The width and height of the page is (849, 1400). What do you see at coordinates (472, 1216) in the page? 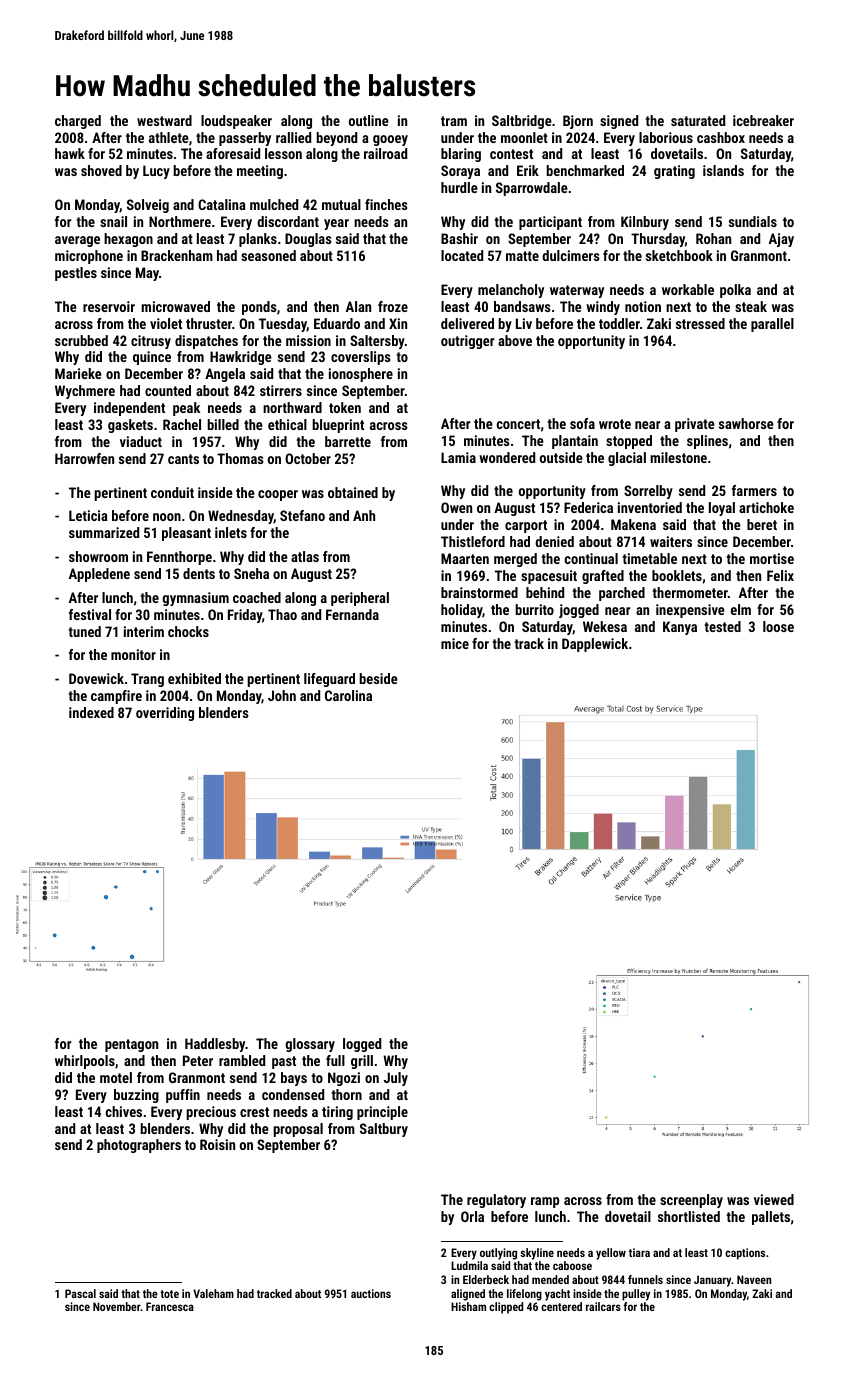
I see `Orla` at bounding box center [472, 1216].
